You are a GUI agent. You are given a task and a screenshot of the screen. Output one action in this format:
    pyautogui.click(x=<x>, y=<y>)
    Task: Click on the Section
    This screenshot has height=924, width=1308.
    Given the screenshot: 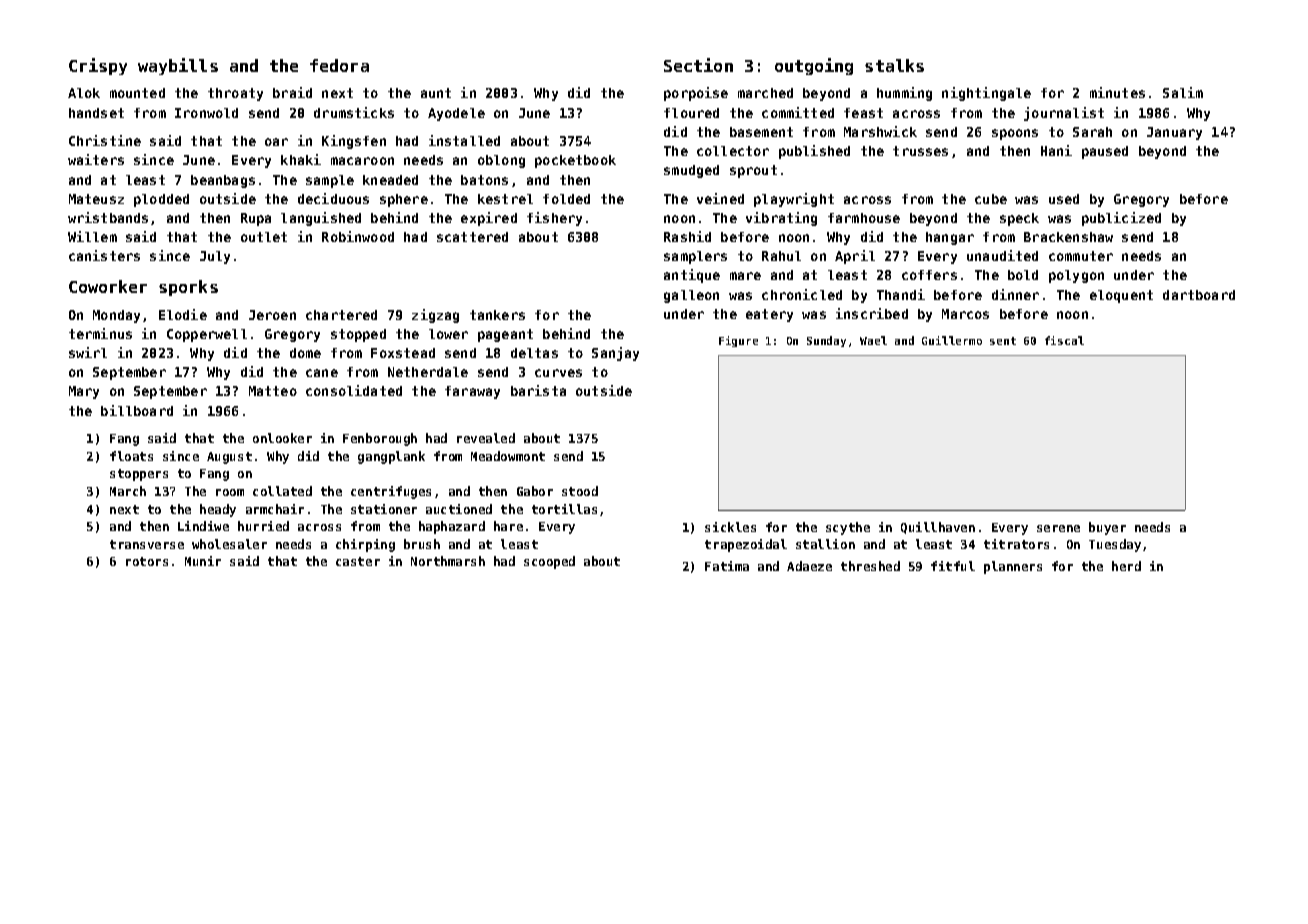 What is the action you would take?
    pyautogui.click(x=698, y=65)
